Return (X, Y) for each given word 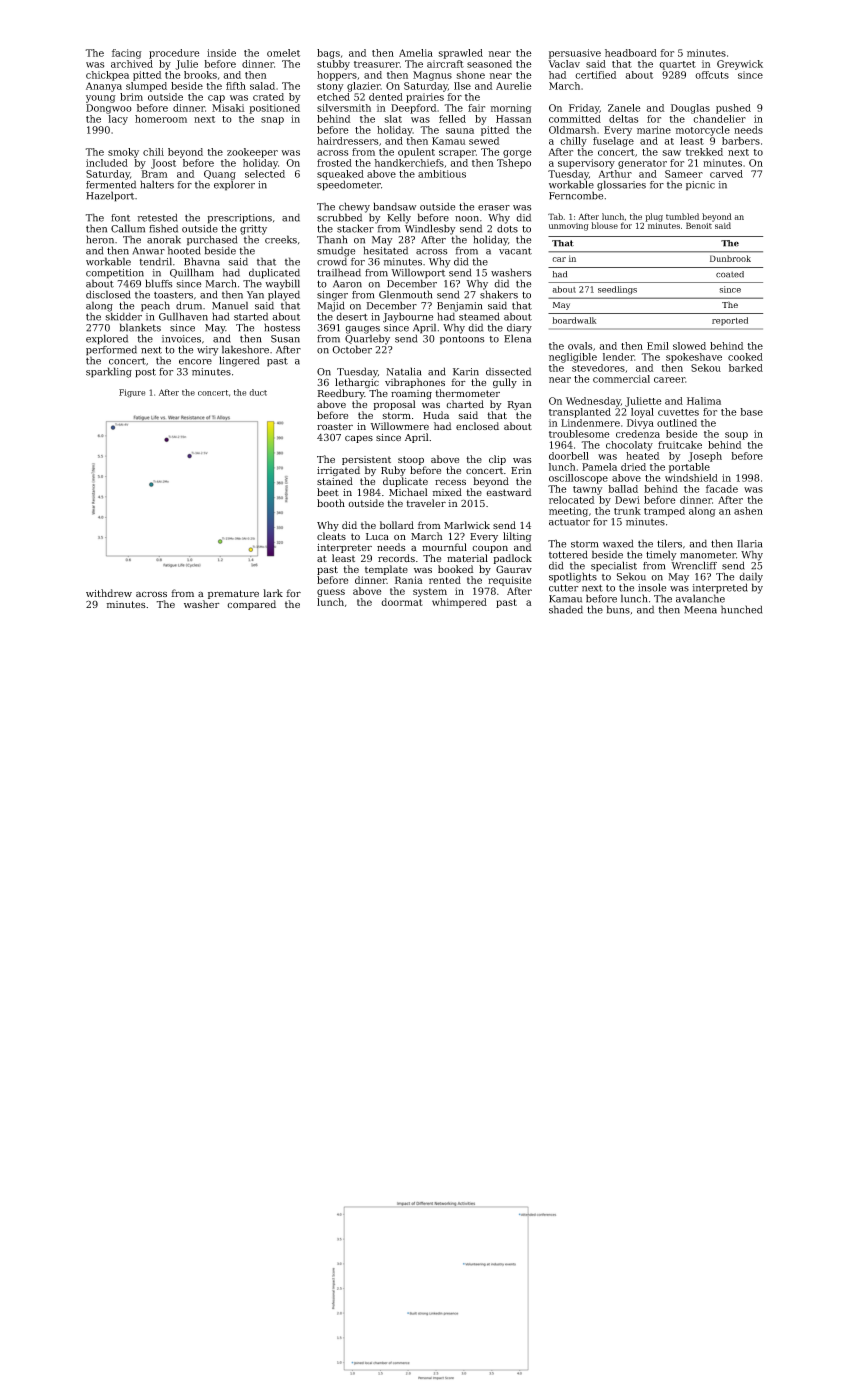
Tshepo (514, 164)
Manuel (230, 305)
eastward (509, 492)
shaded (566, 609)
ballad (623, 489)
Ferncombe (576, 195)
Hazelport (110, 196)
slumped (146, 87)
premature (233, 594)
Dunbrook (730, 258)
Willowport (418, 273)
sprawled (460, 54)
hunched (741, 609)
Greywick (740, 65)
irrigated (338, 471)
